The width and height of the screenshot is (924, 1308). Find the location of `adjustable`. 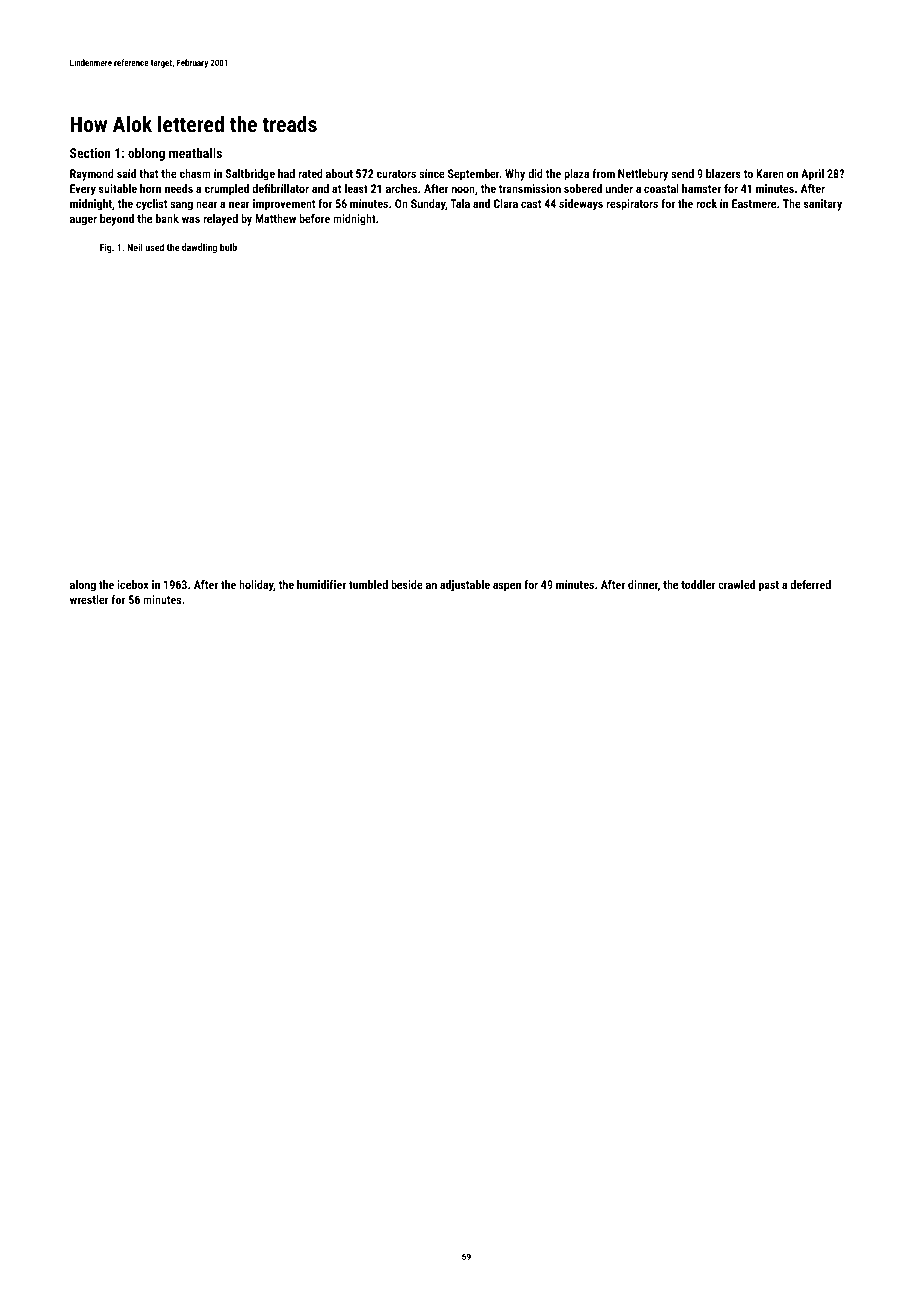

adjustable is located at coordinates (465, 586).
